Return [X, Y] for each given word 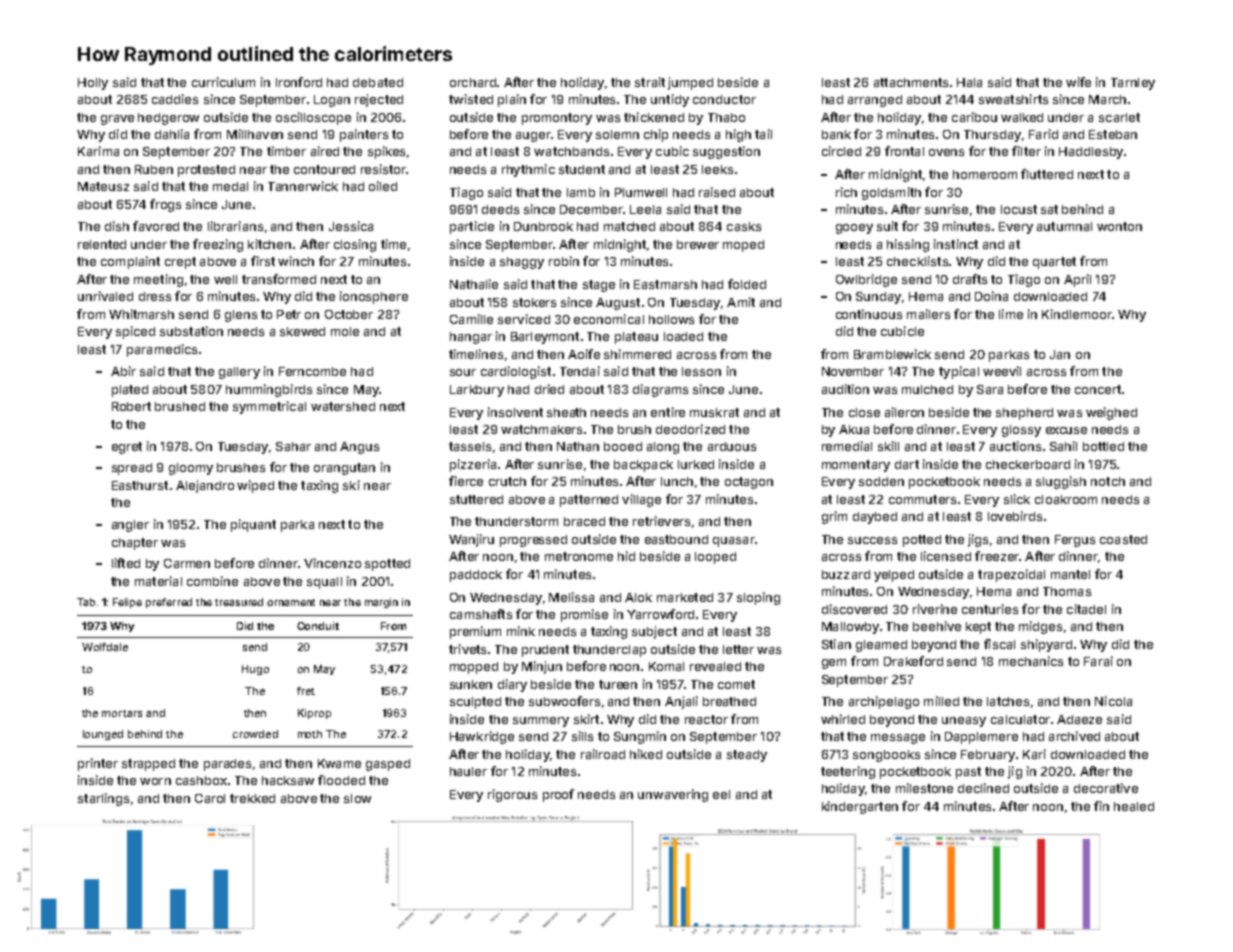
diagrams [660, 390]
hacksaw [288, 780]
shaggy [522, 263]
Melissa [571, 597]
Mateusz [103, 186]
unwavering [673, 795]
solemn [617, 134]
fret [306, 691]
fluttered [1047, 174]
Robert [131, 406]
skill [888, 446]
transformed [279, 279]
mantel [1070, 574]
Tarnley [1133, 84]
